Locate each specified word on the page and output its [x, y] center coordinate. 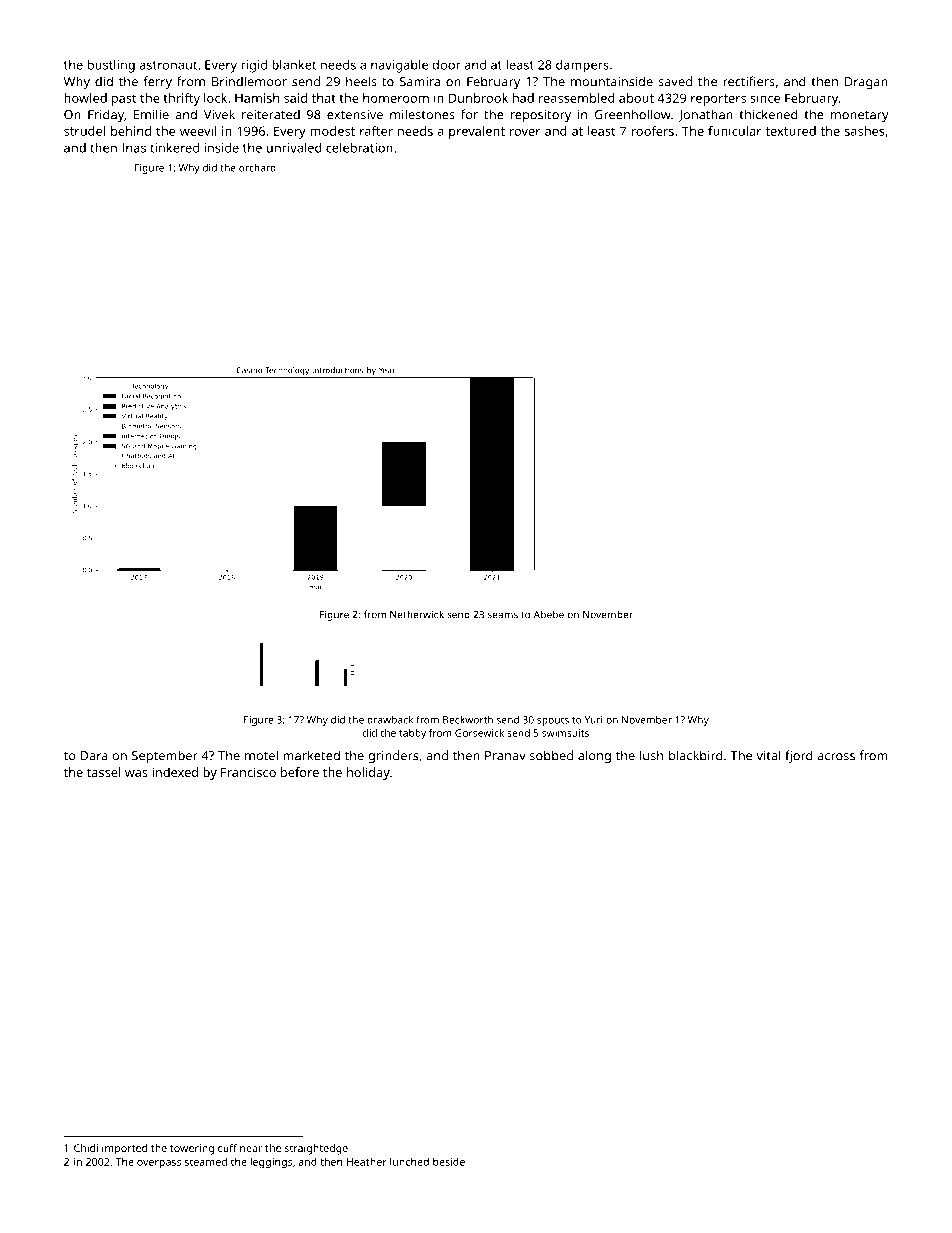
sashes [864, 131]
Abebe [549, 614]
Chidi [86, 1148]
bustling [111, 66]
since [765, 98]
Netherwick [417, 614]
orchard [257, 168]
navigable [399, 66]
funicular [734, 131]
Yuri [594, 720]
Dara [94, 756]
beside [449, 1162]
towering [192, 1149]
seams [503, 615]
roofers [653, 131]
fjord [799, 757]
